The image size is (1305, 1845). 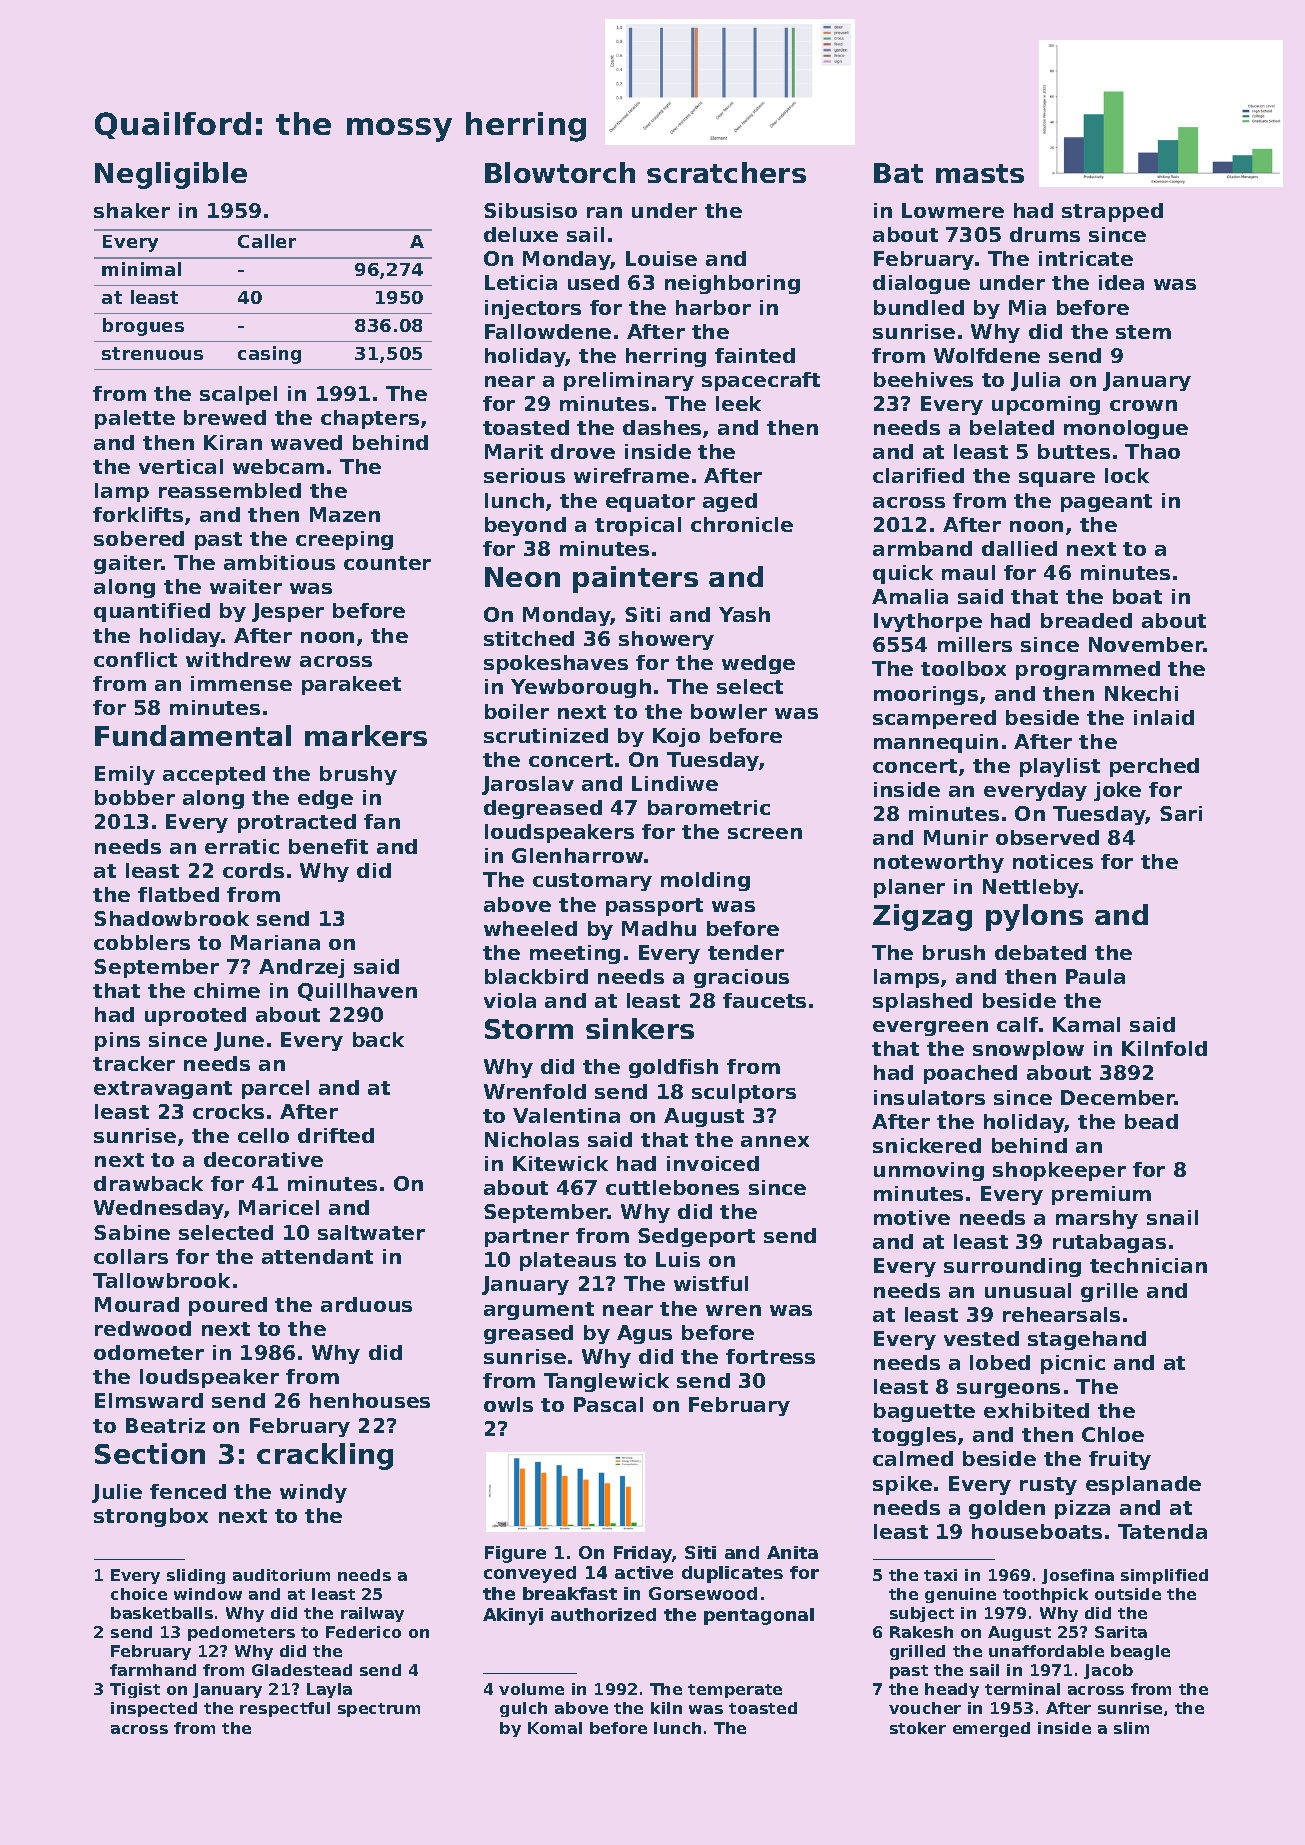 What do you see at coordinates (603, 1614) in the page?
I see `authorized` at bounding box center [603, 1614].
